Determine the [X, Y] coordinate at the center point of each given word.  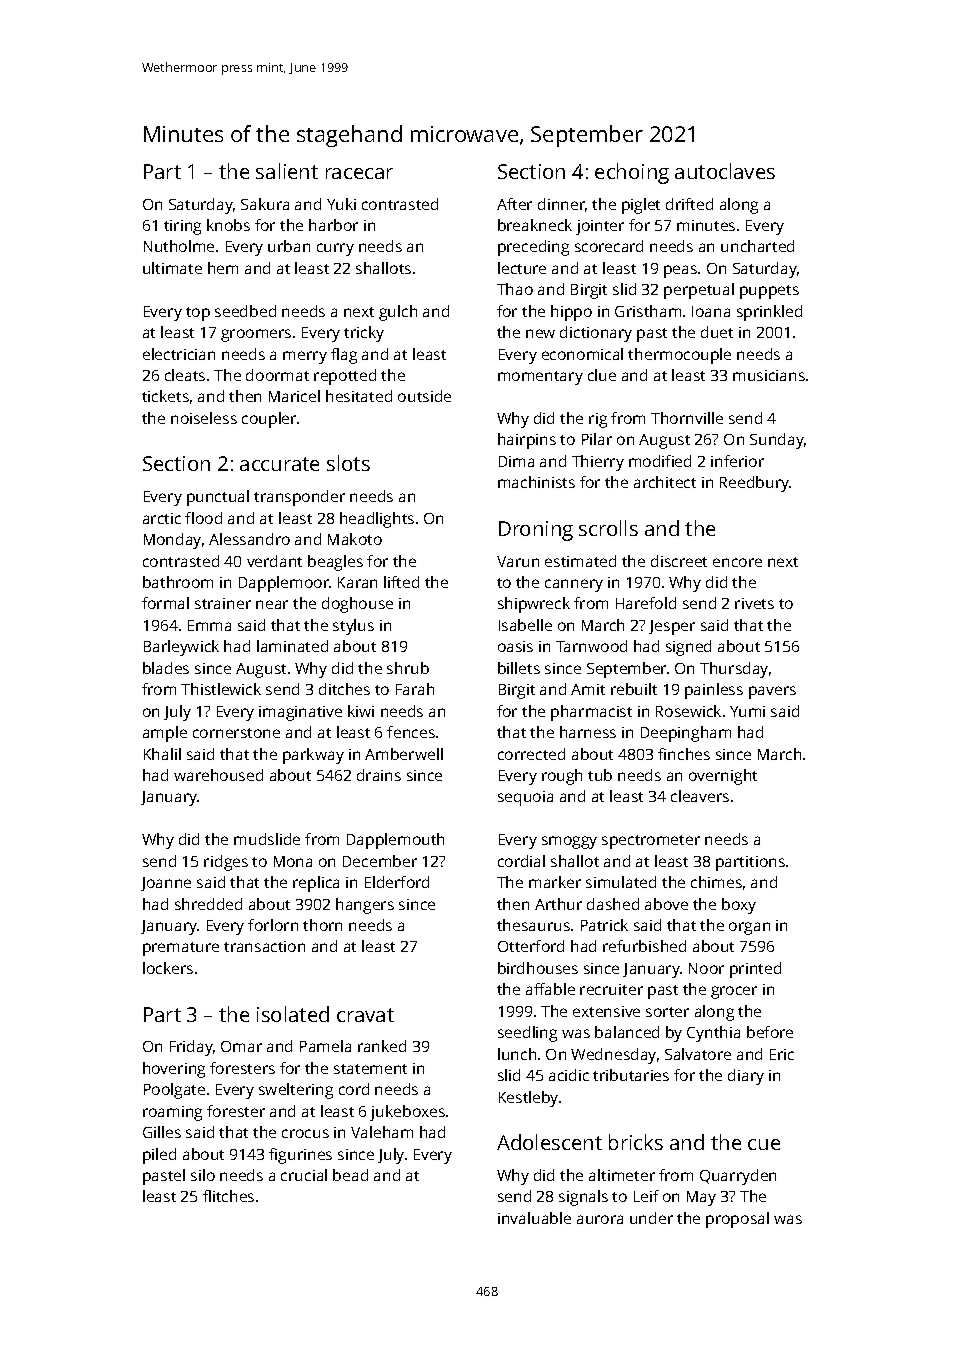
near [272, 604]
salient [287, 171]
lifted [401, 582]
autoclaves [725, 171]
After [514, 204]
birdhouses [538, 968]
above [666, 904]
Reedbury [755, 484]
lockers [168, 968]
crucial [304, 1175]
